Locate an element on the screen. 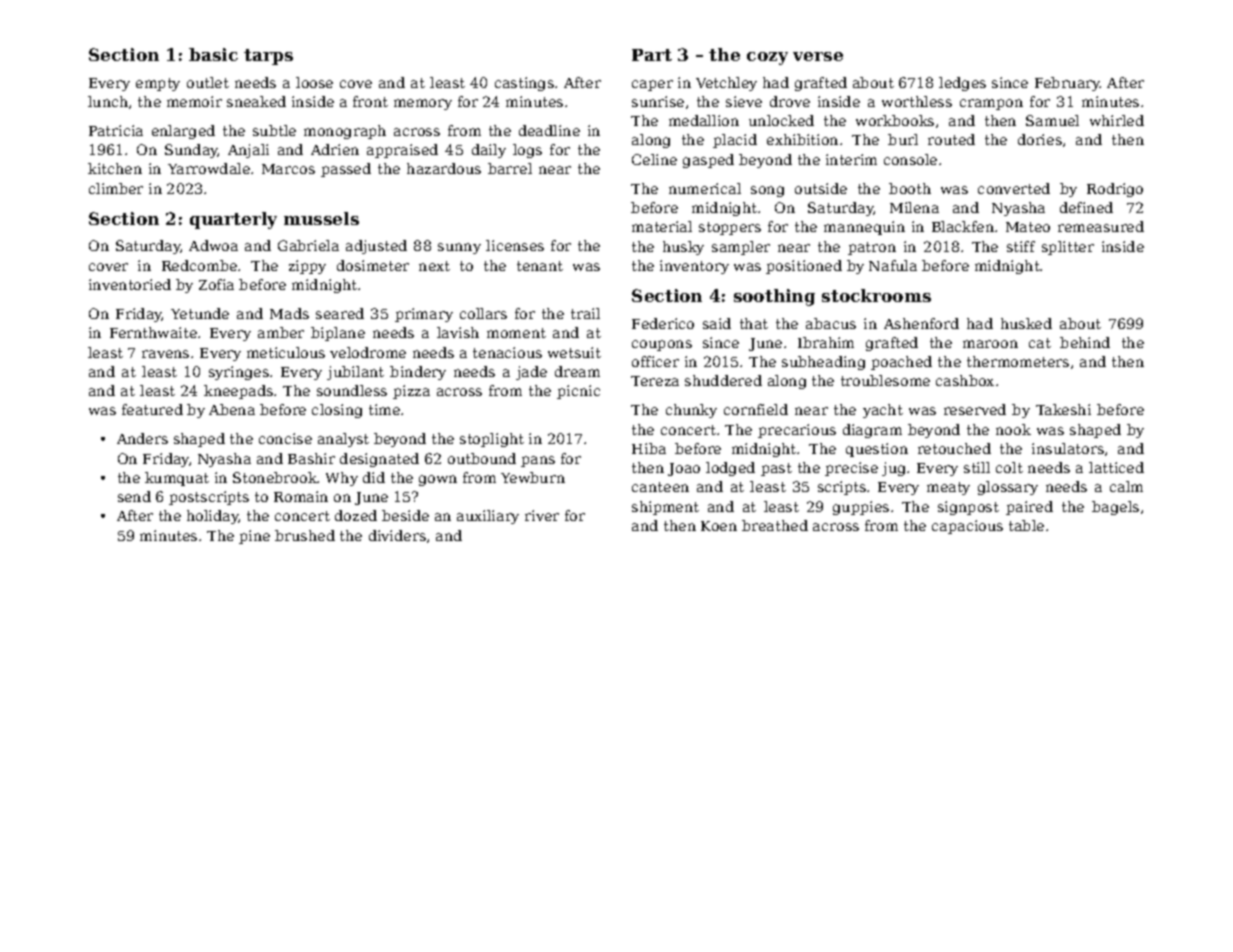 This screenshot has height=952, width=1233. insulators is located at coordinates (1068, 448).
